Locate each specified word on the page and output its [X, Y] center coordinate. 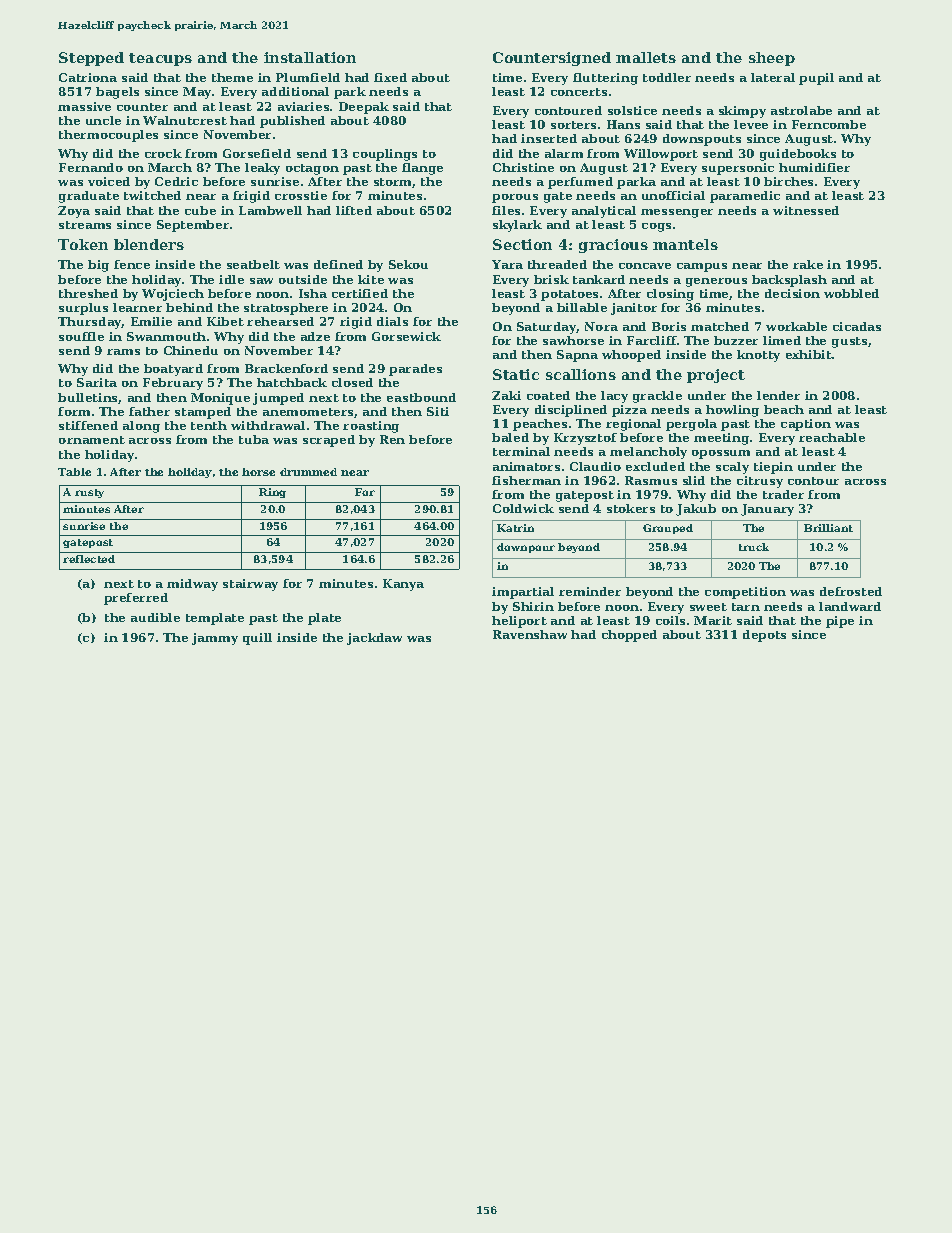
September [193, 226]
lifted [354, 210]
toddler [667, 77]
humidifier [814, 167]
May [198, 93]
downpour [526, 548]
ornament [92, 440]
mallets [646, 57]
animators [526, 466]
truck [754, 547]
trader [783, 494]
